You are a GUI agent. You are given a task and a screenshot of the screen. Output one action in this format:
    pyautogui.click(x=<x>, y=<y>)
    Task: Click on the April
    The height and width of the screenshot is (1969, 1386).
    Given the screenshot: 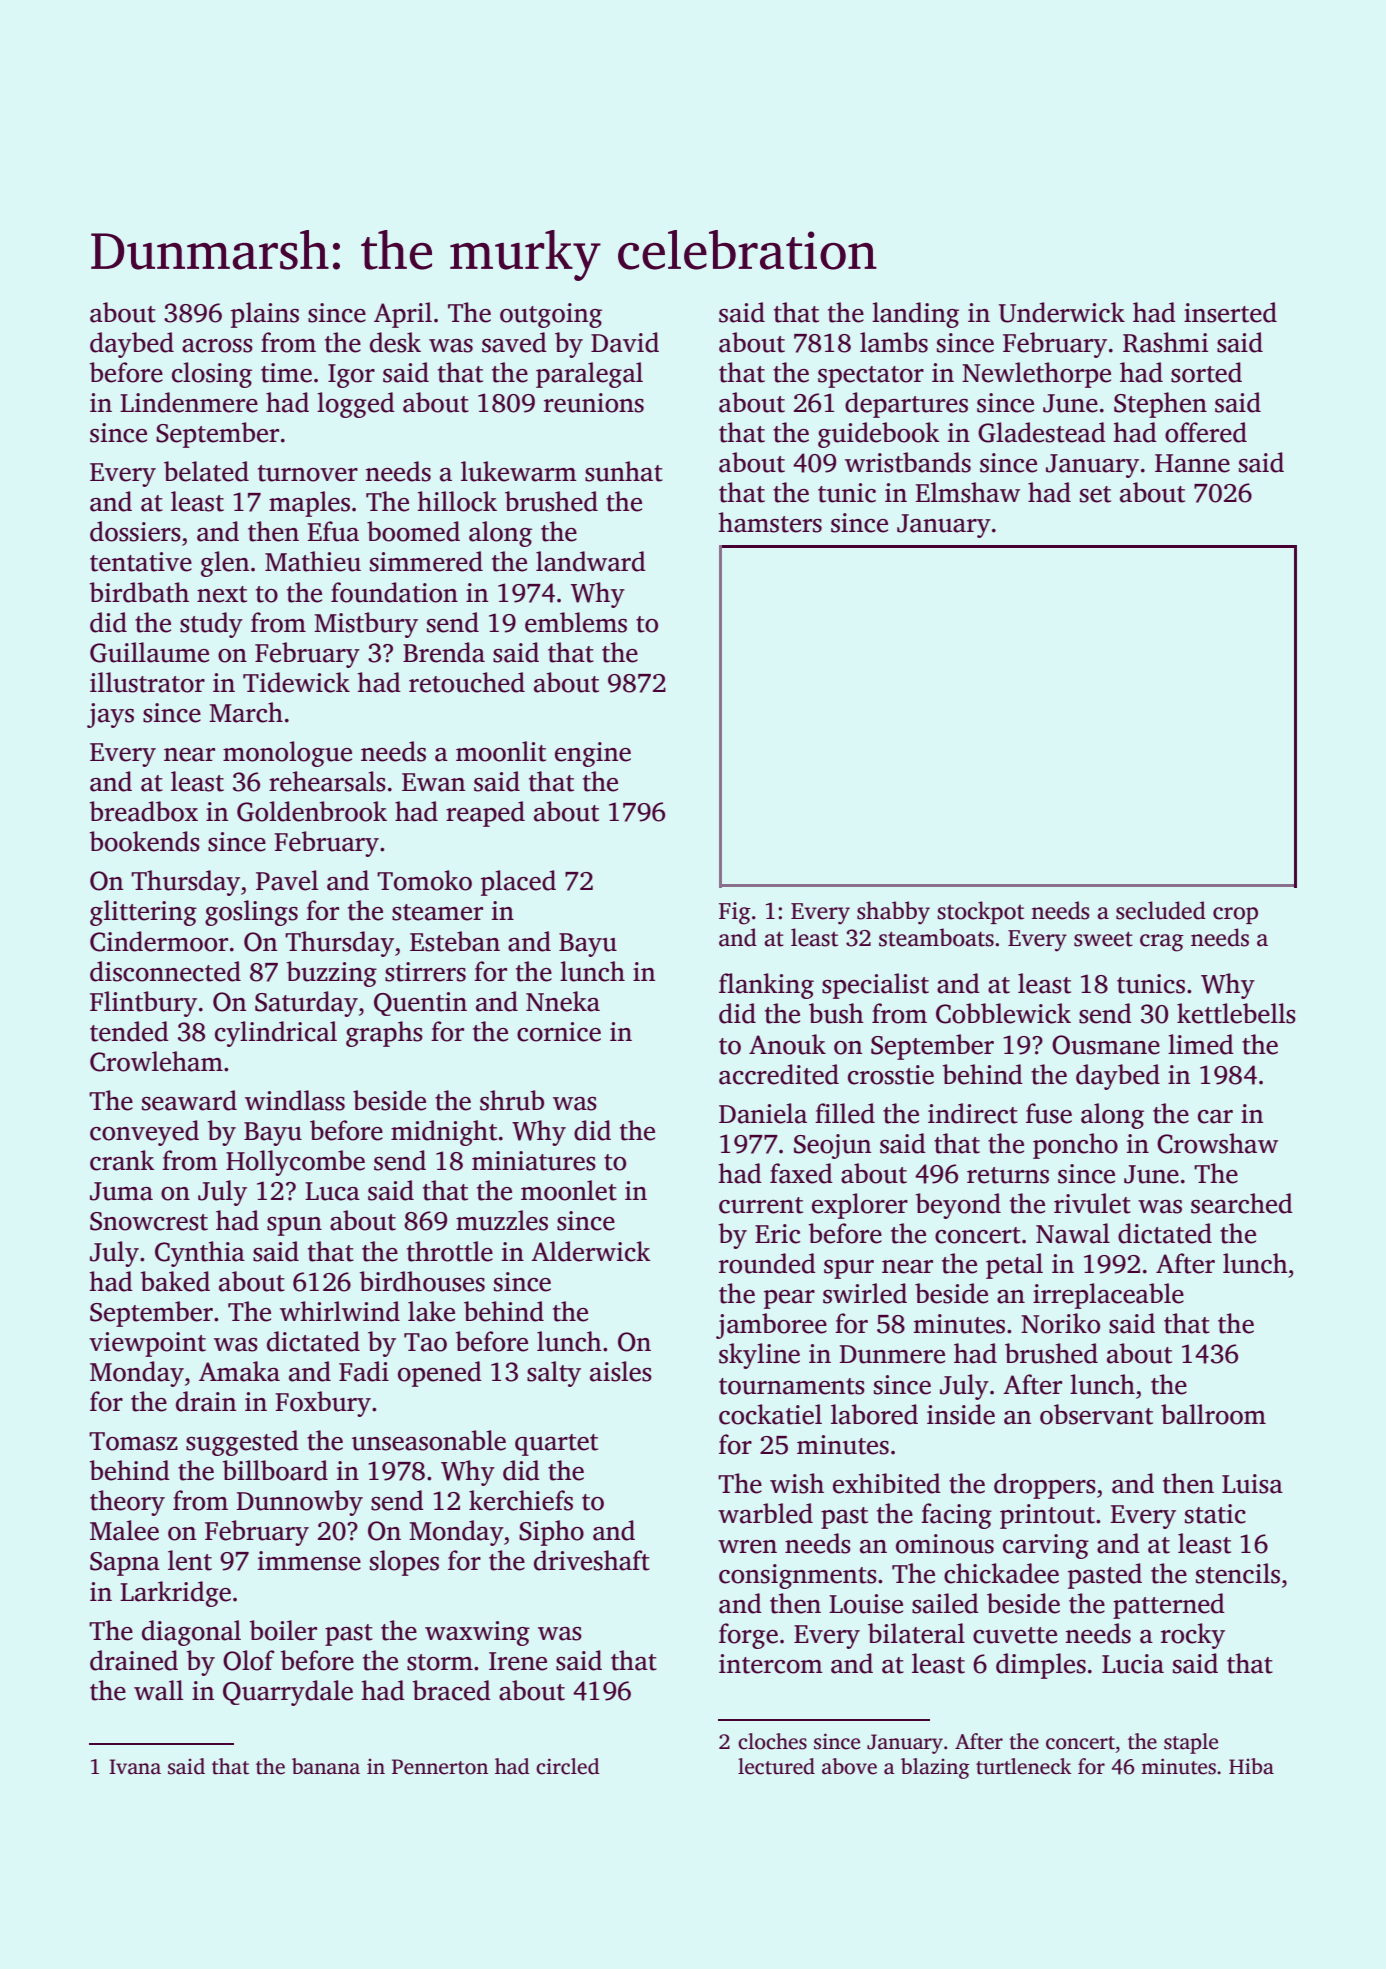 What is the action you would take?
    pyautogui.click(x=403, y=315)
